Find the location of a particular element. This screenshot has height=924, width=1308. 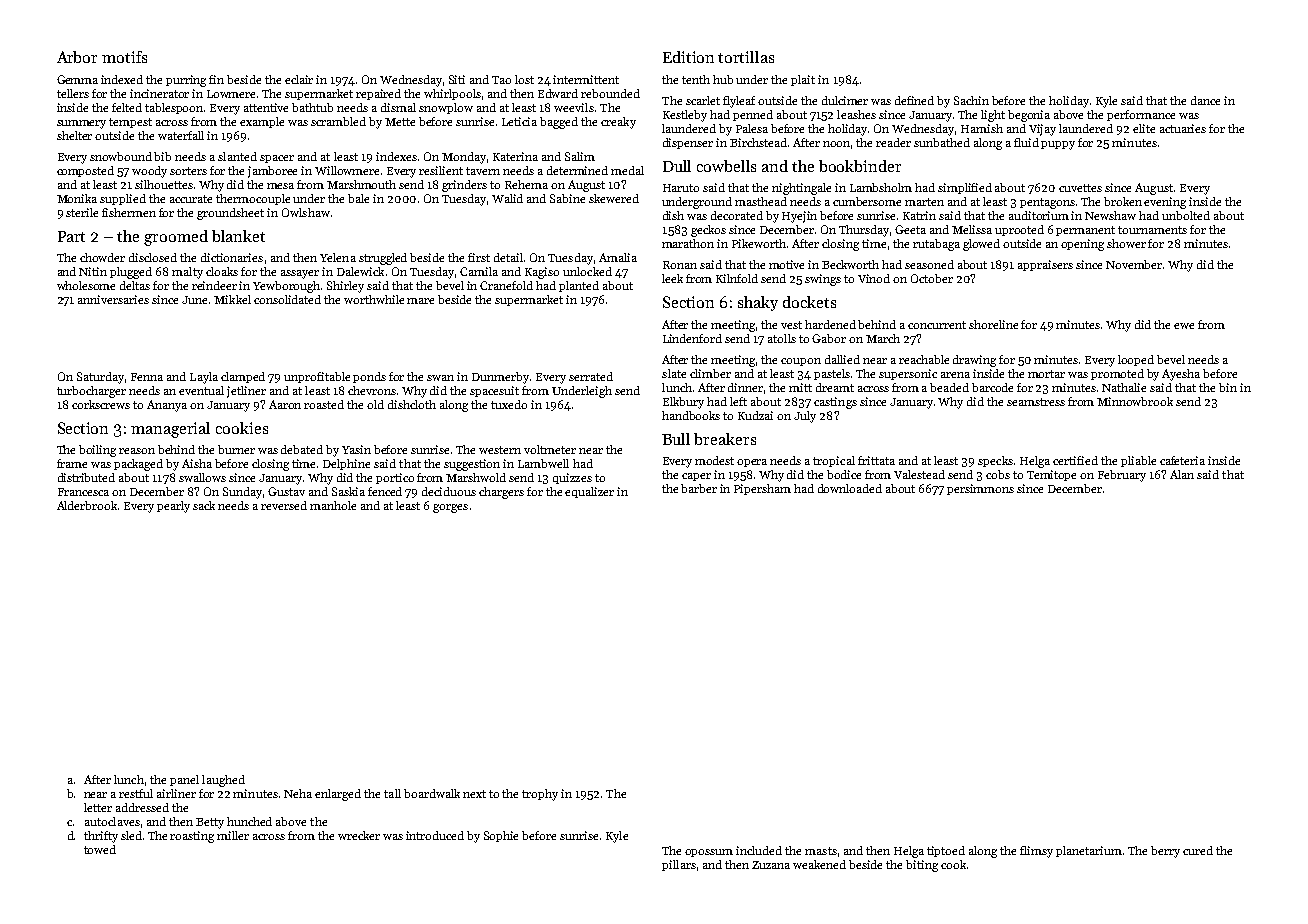

Pipersham is located at coordinates (762, 489).
